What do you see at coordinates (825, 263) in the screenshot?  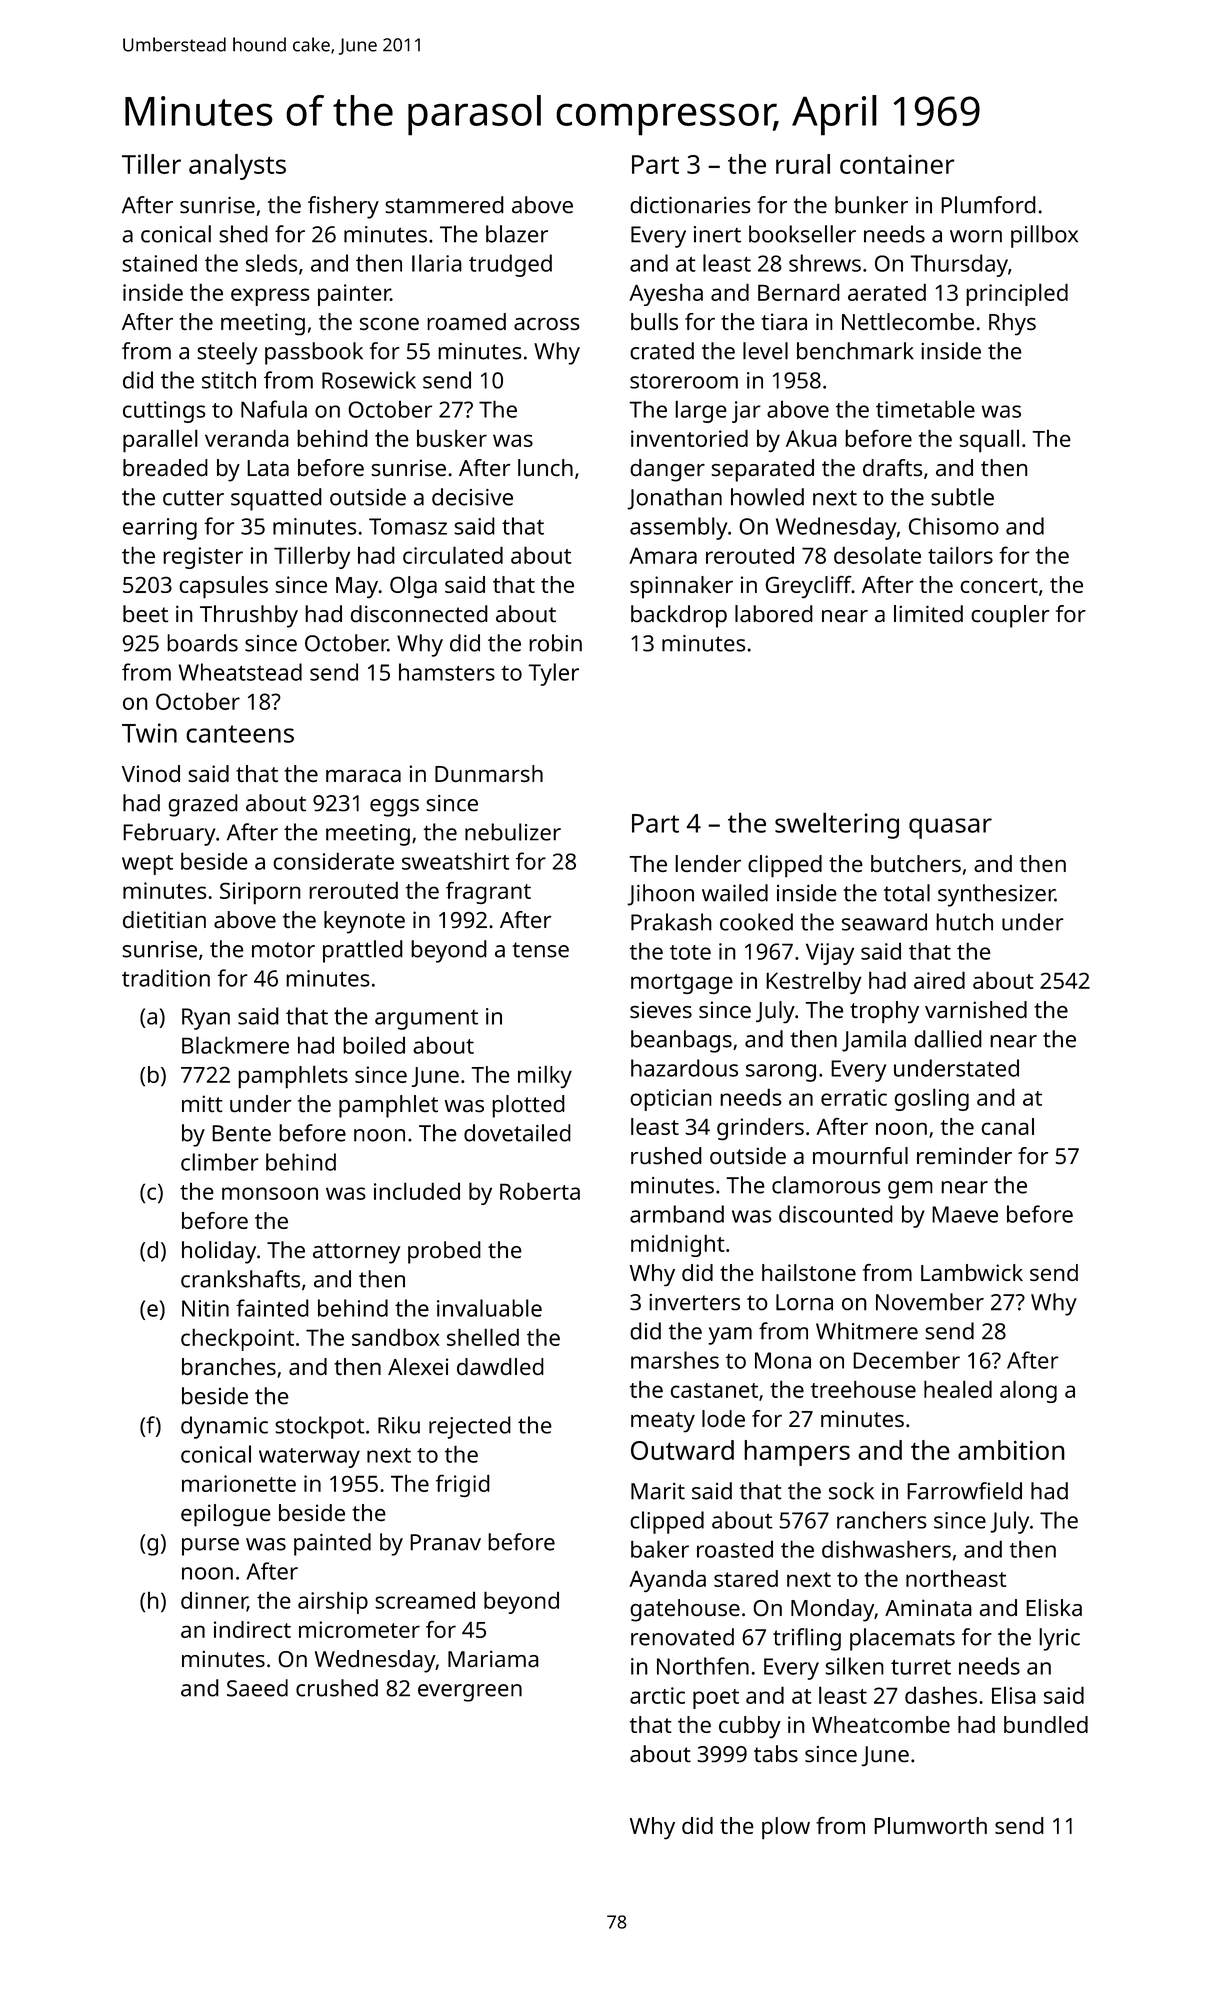 I see `shrews` at bounding box center [825, 263].
